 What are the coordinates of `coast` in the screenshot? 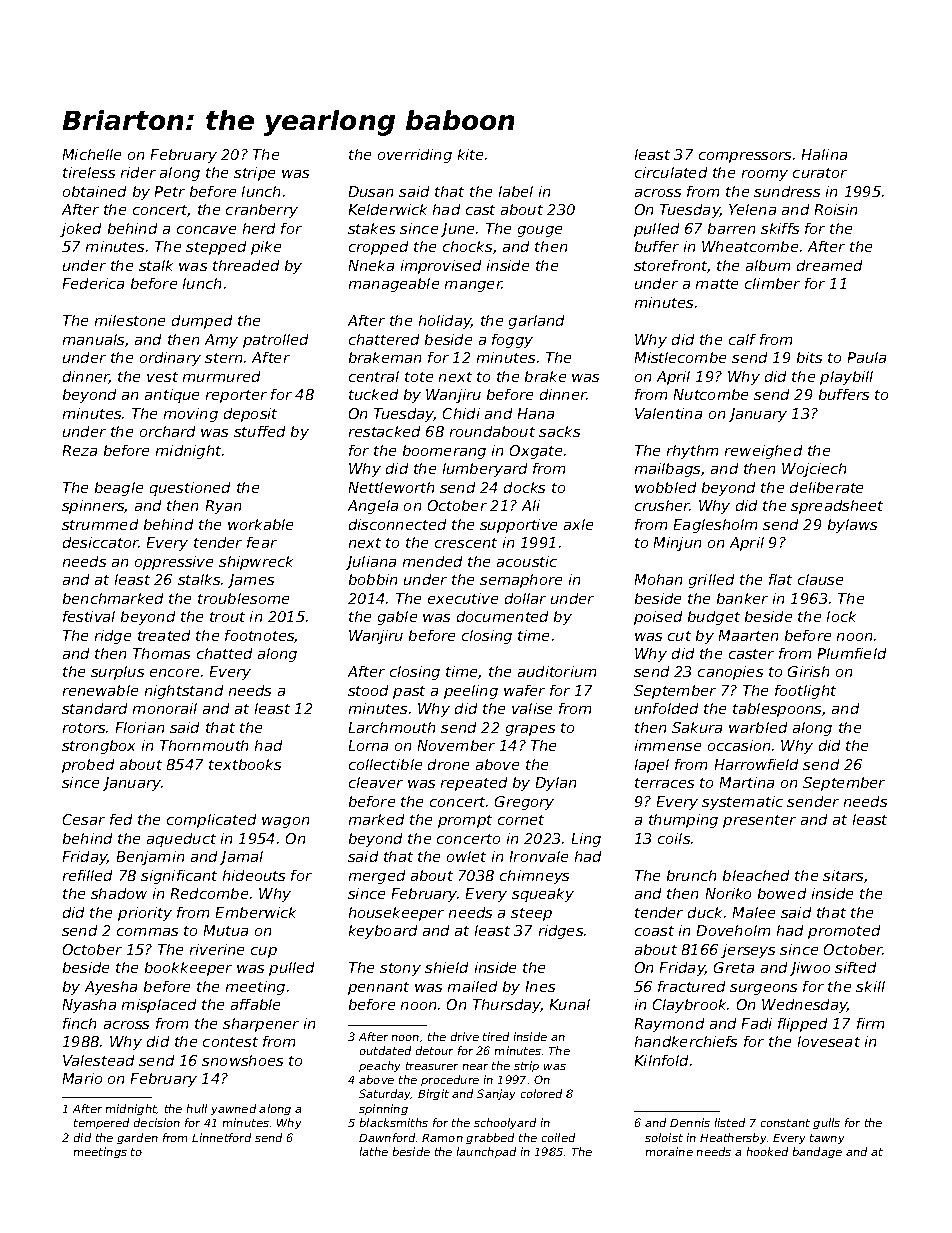 It's located at (654, 931).
